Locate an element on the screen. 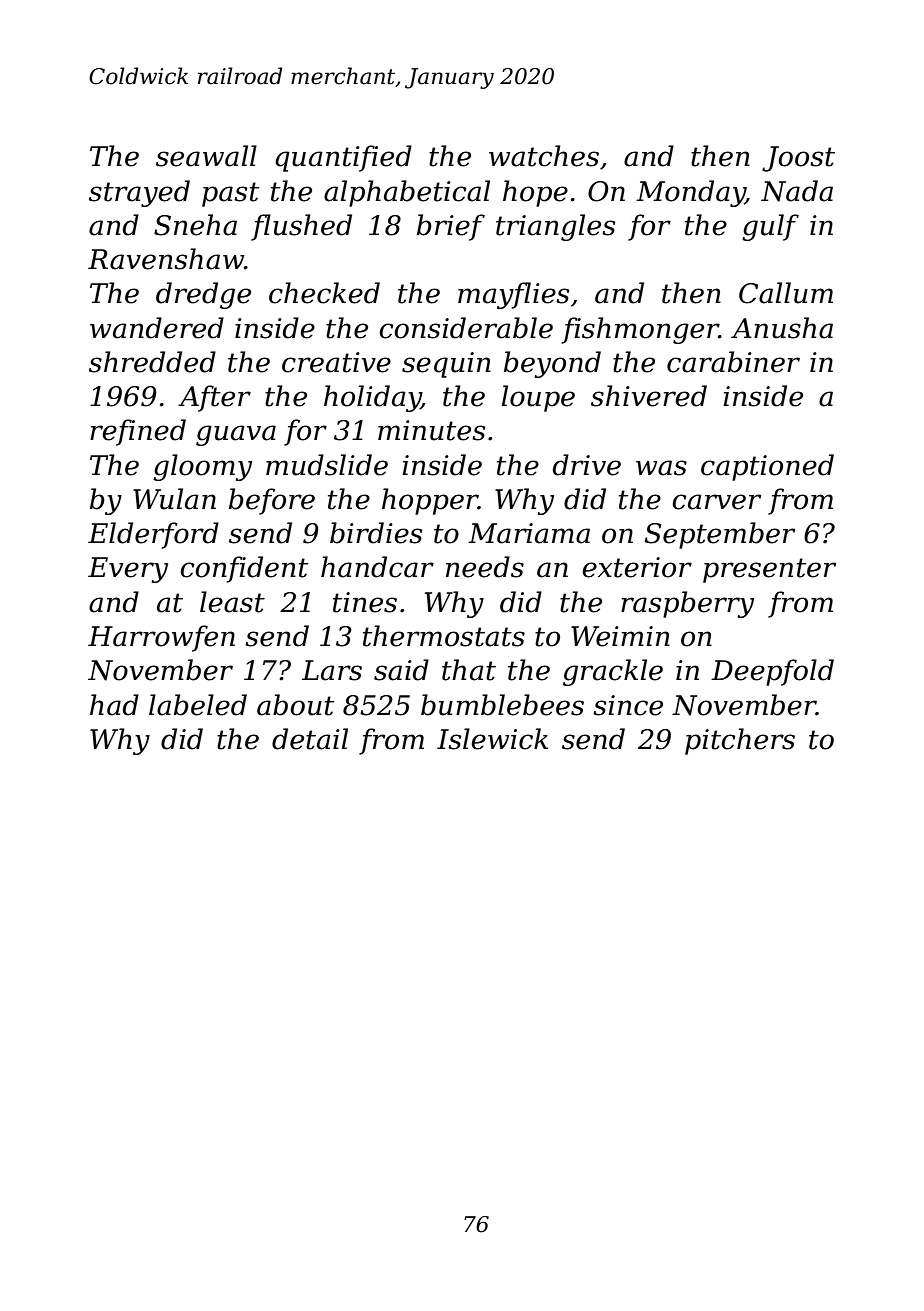 This screenshot has width=924, height=1311. birdies is located at coordinates (376, 533).
